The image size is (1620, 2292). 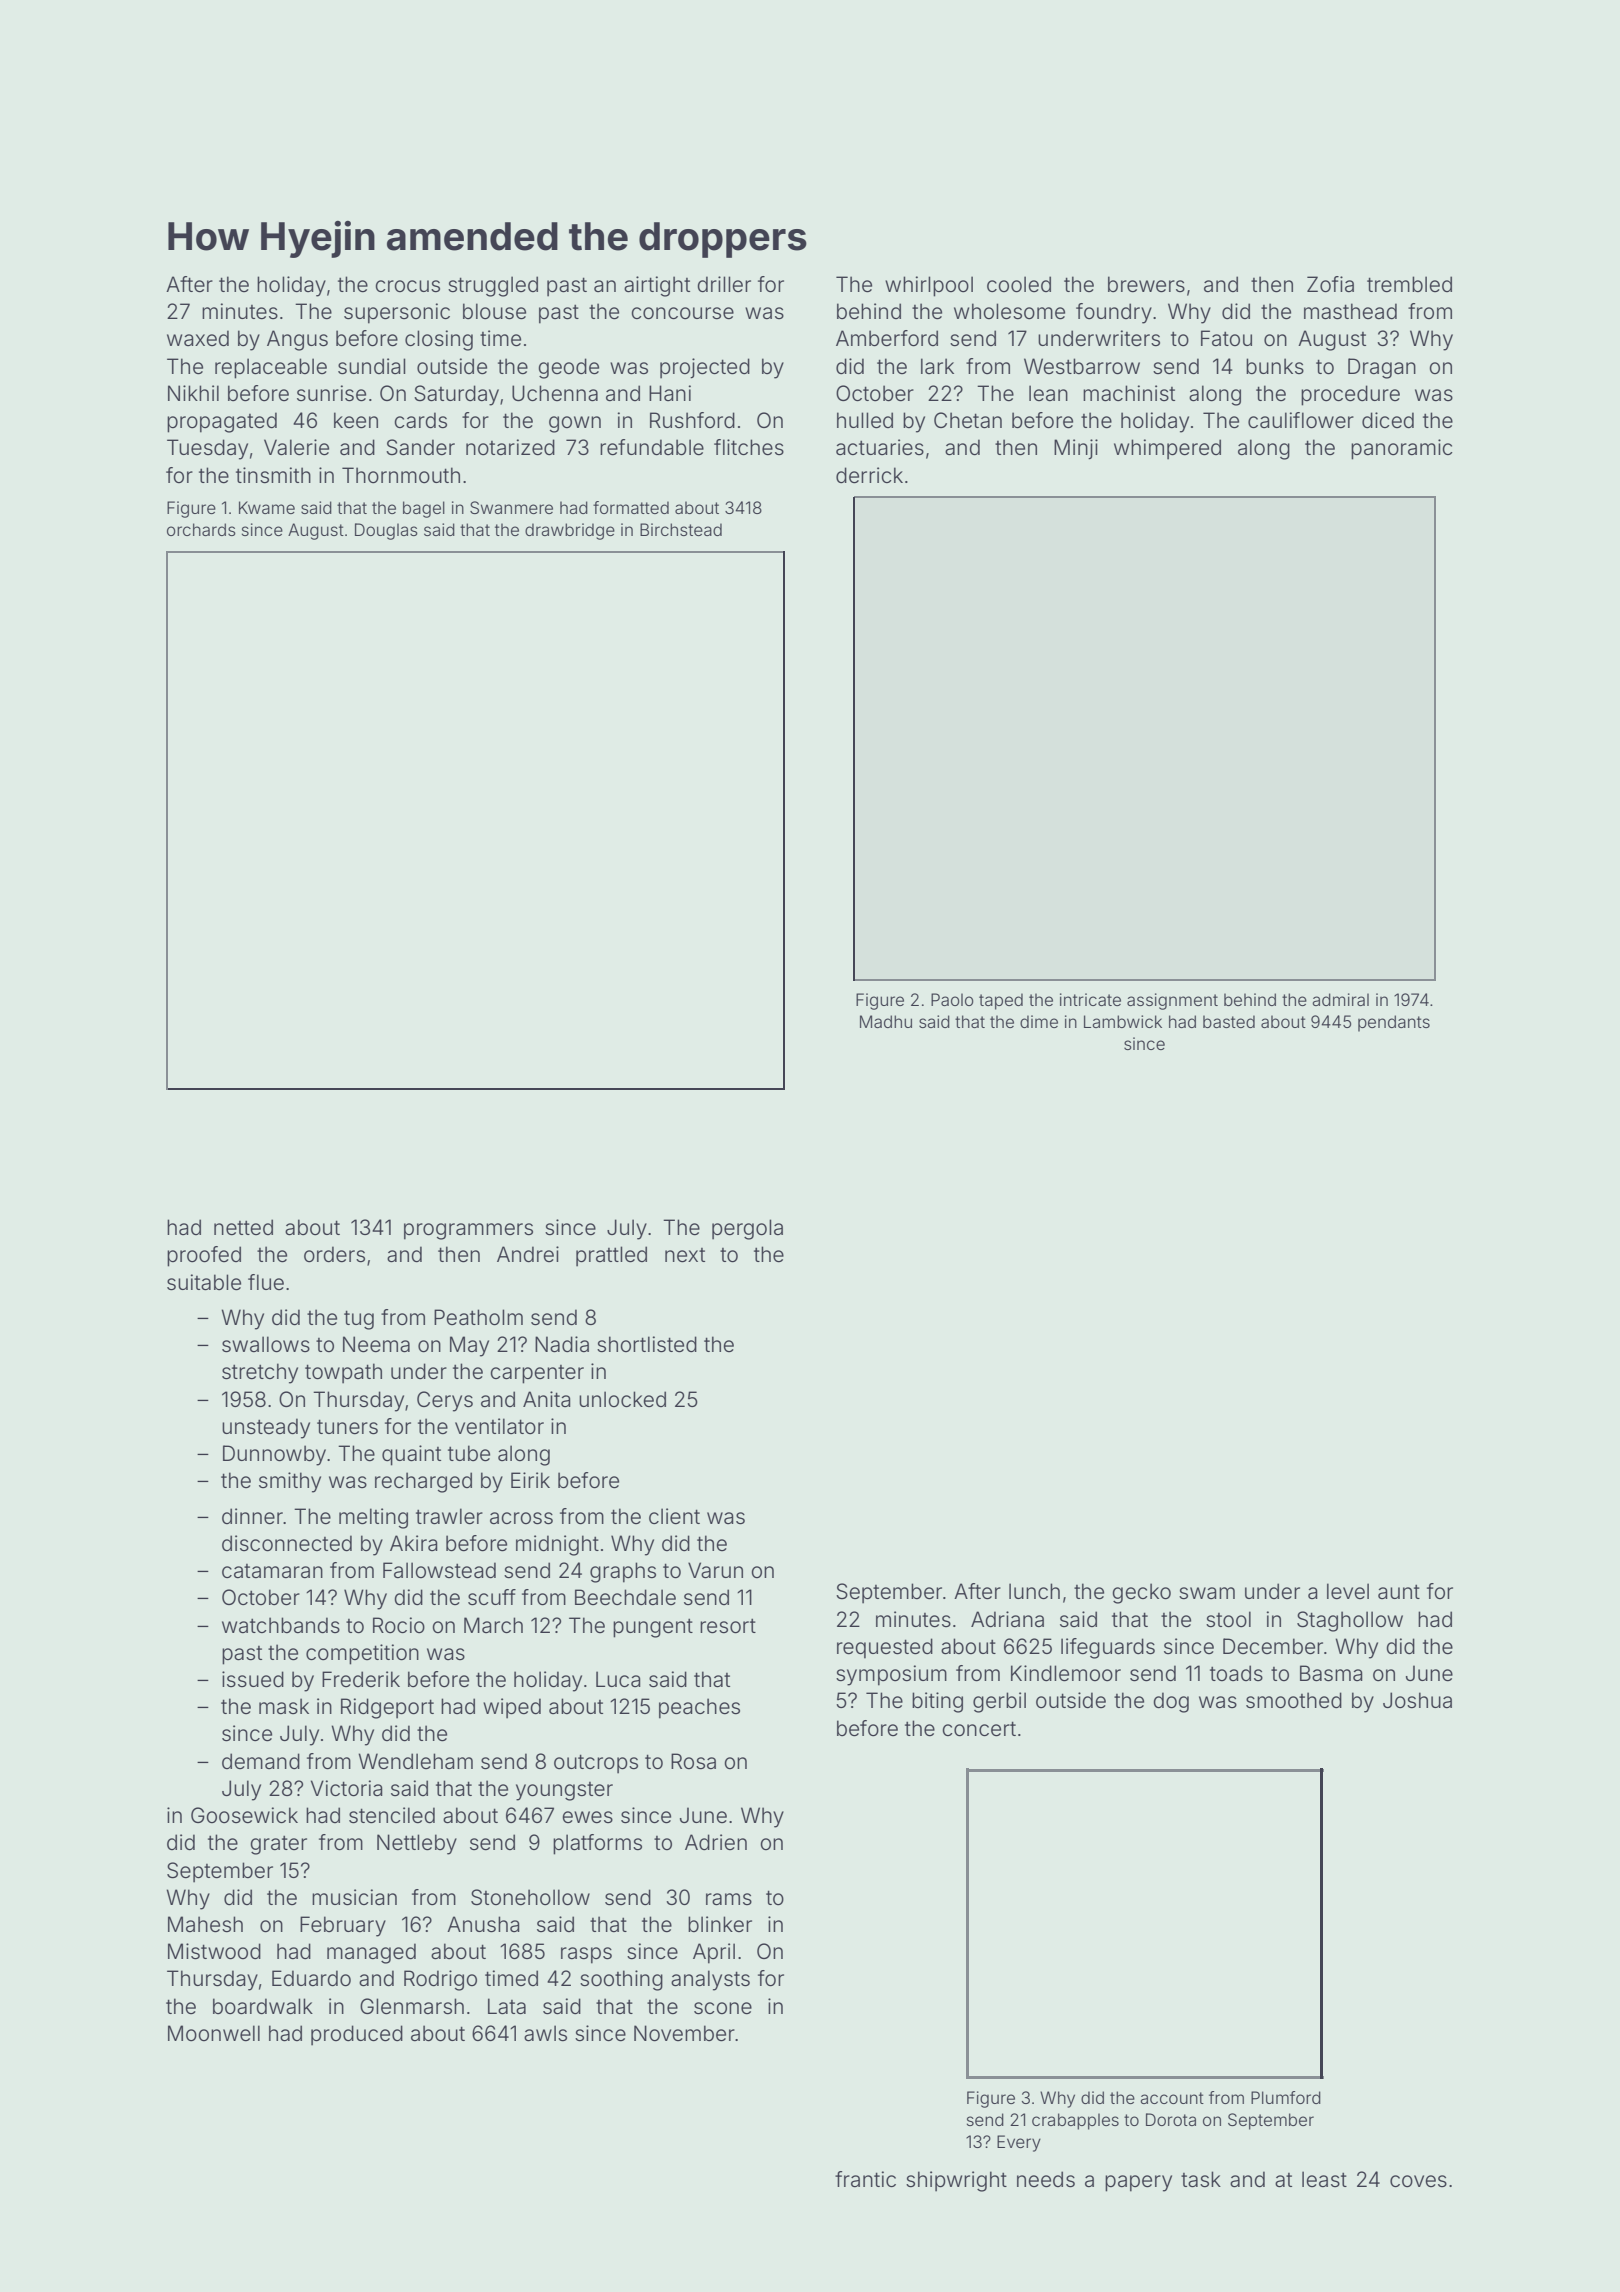 I want to click on frantic, so click(x=865, y=2179).
